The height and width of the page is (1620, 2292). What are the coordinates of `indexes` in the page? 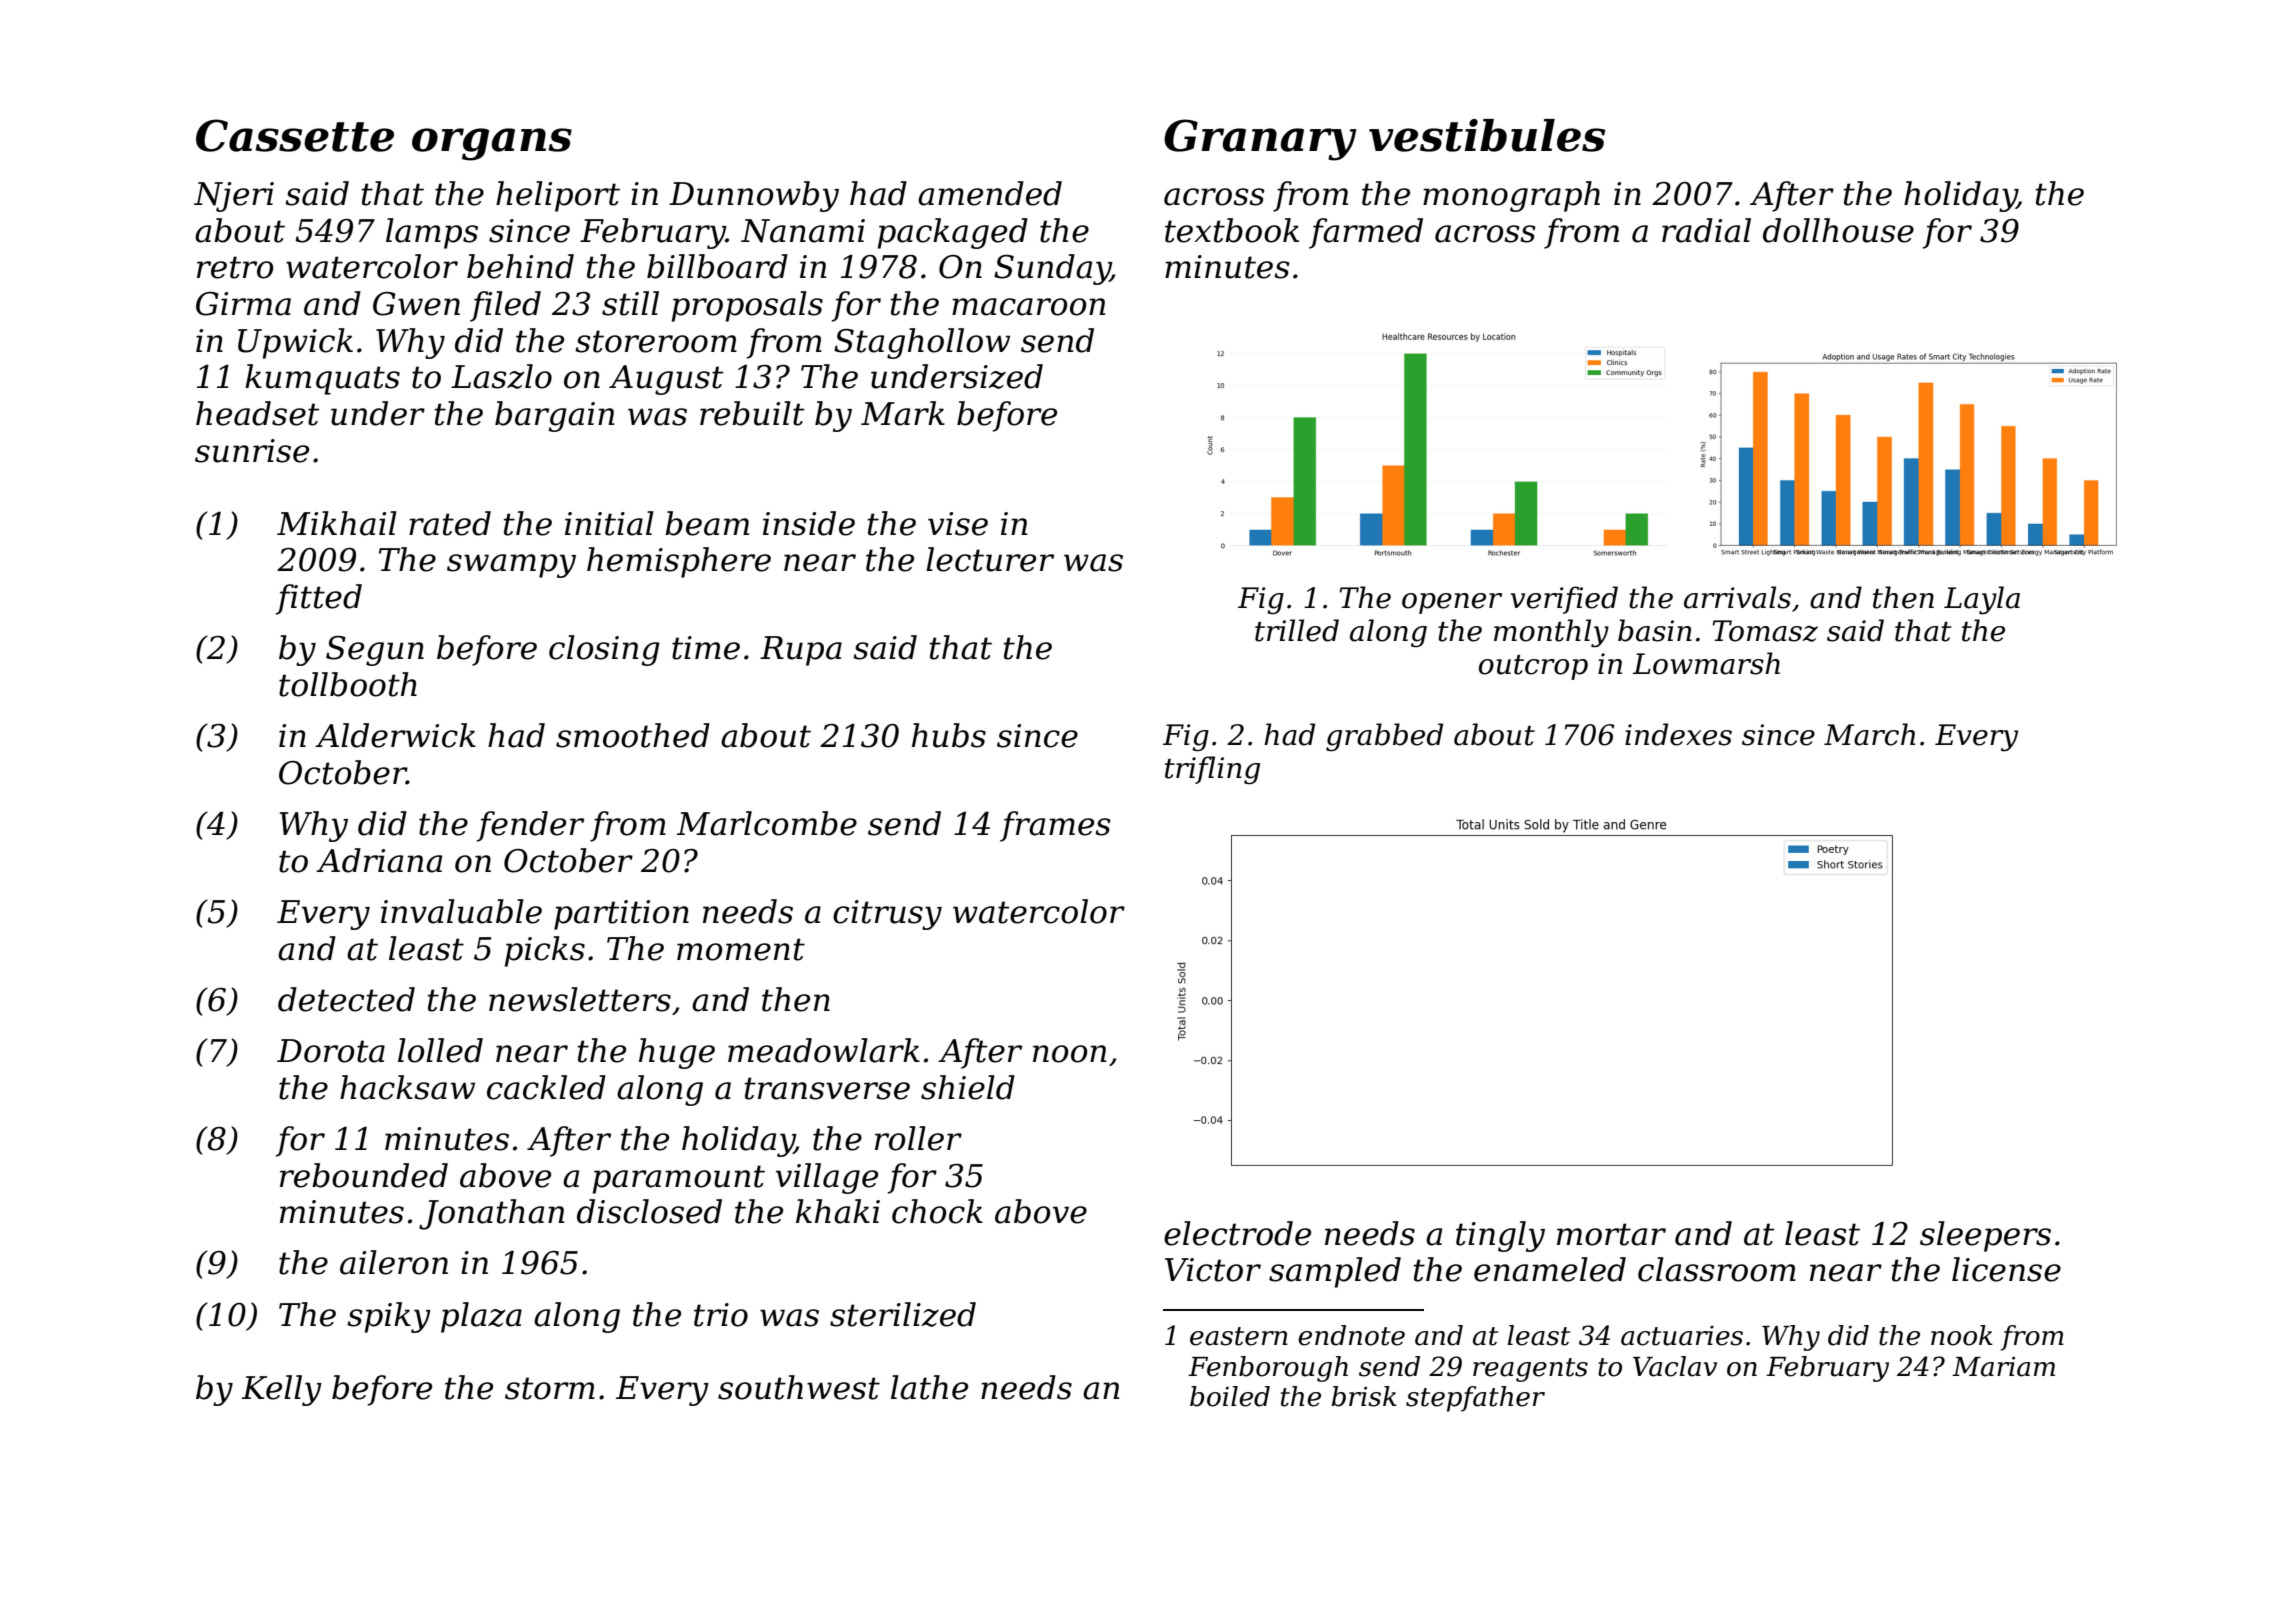 It's located at (1678, 734).
